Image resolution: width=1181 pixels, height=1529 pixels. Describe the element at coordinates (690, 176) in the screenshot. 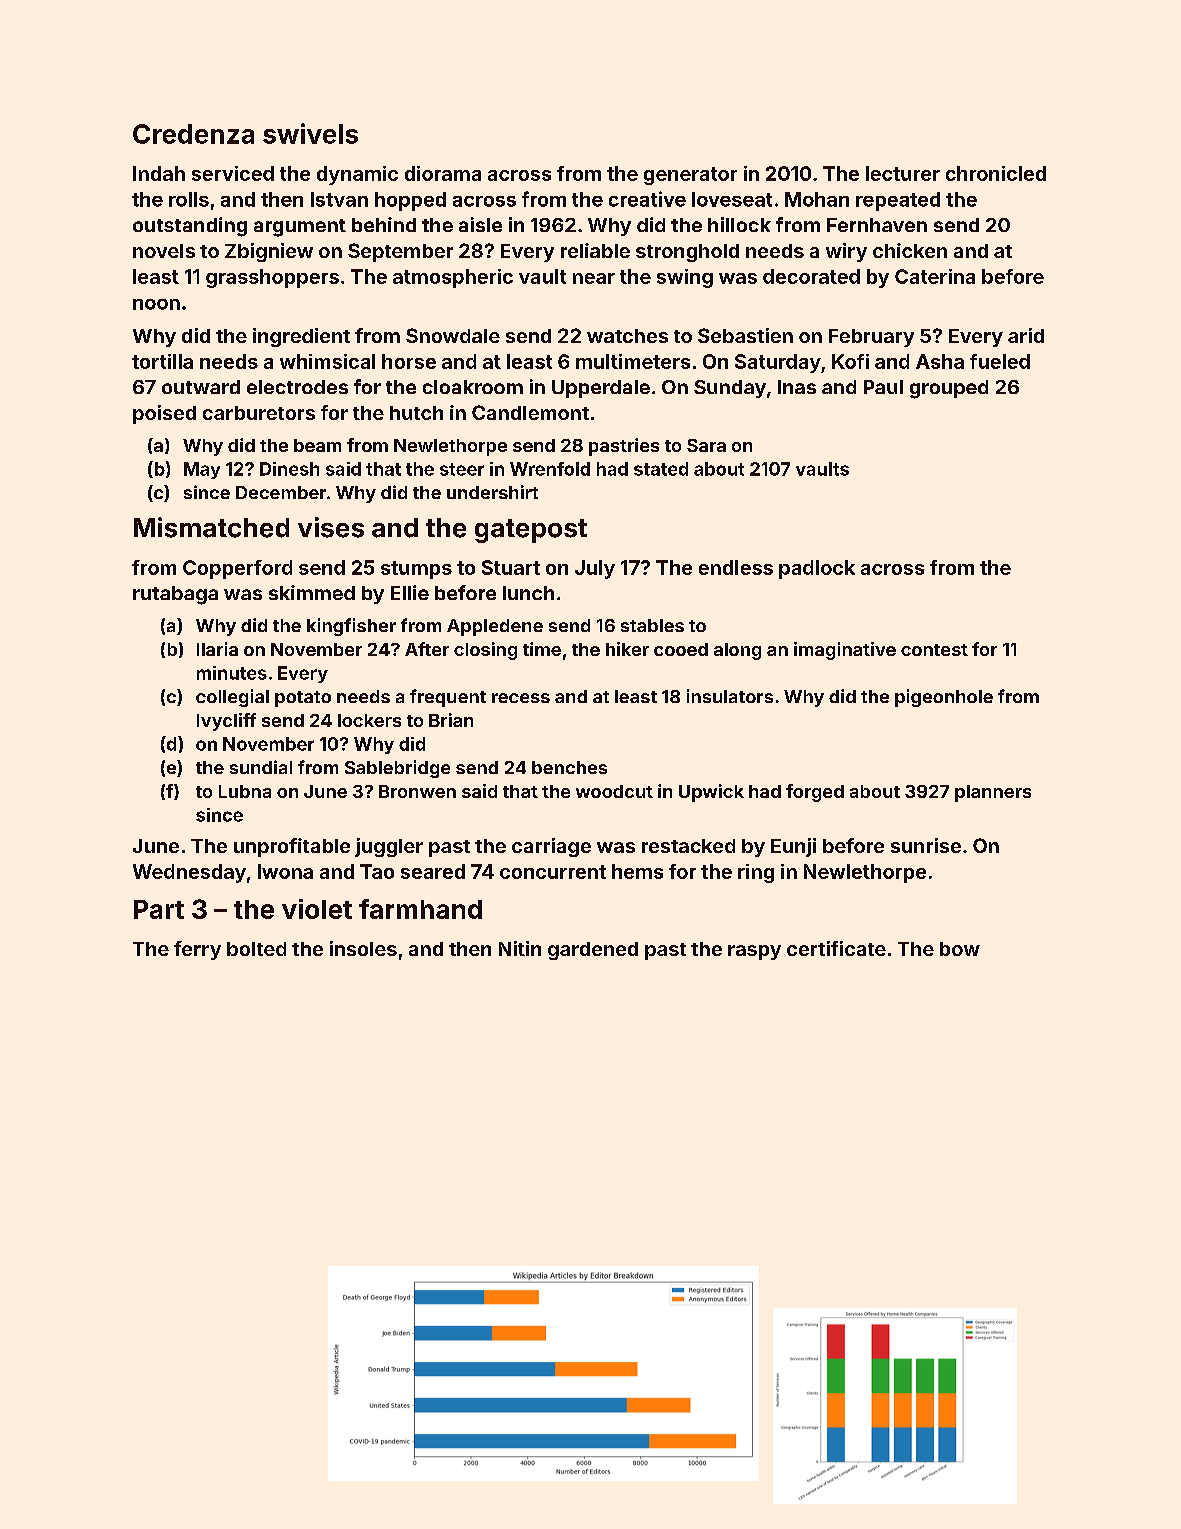

I see `generator` at that location.
